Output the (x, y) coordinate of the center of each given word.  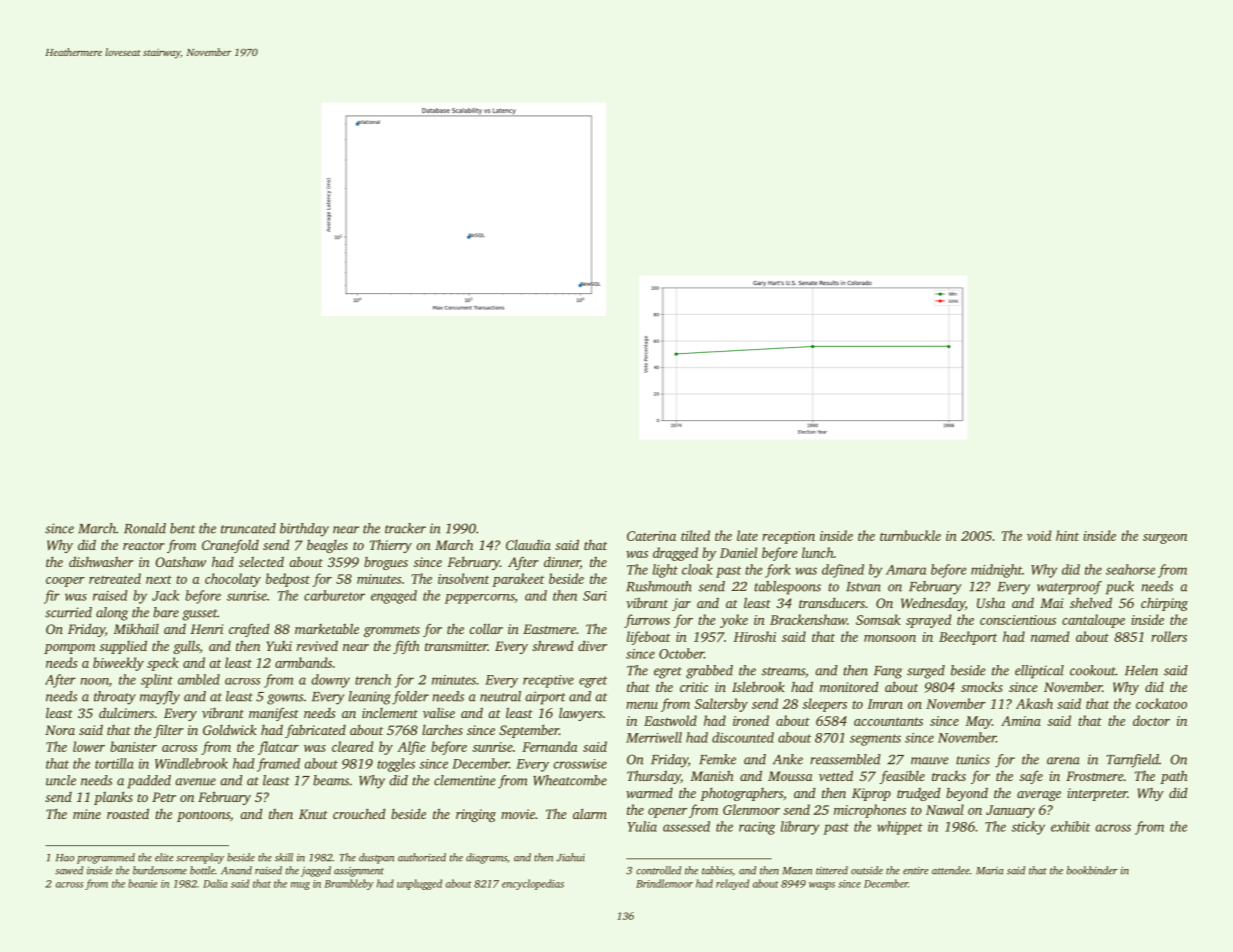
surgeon (1165, 539)
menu (642, 705)
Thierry (391, 546)
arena (1063, 761)
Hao (65, 858)
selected (261, 561)
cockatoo (1161, 703)
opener (667, 813)
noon (95, 681)
